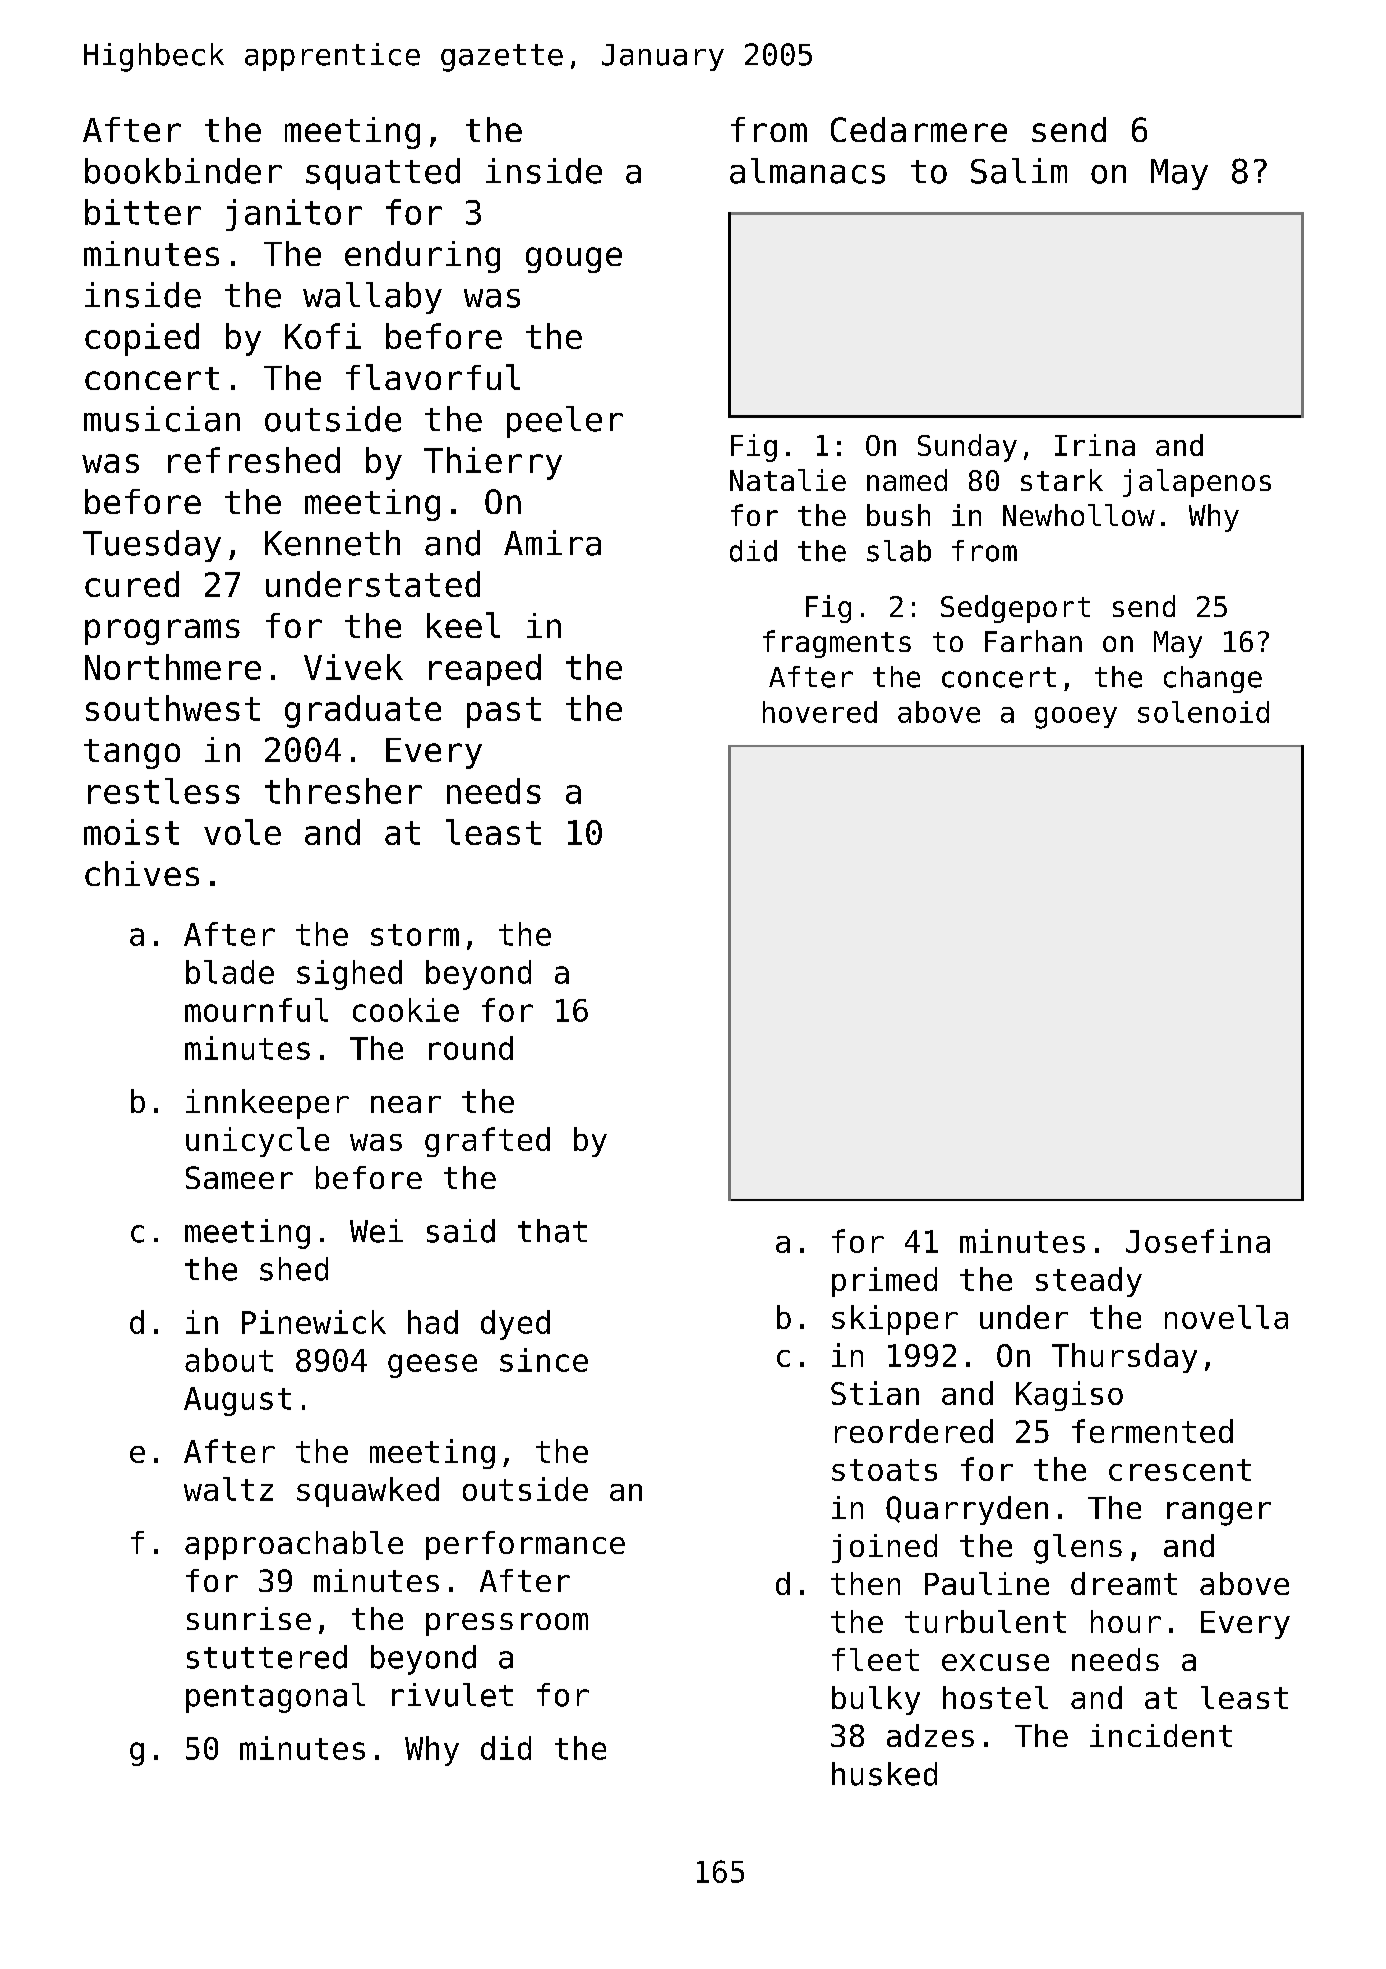  I want to click on Josefina, so click(1198, 1241).
